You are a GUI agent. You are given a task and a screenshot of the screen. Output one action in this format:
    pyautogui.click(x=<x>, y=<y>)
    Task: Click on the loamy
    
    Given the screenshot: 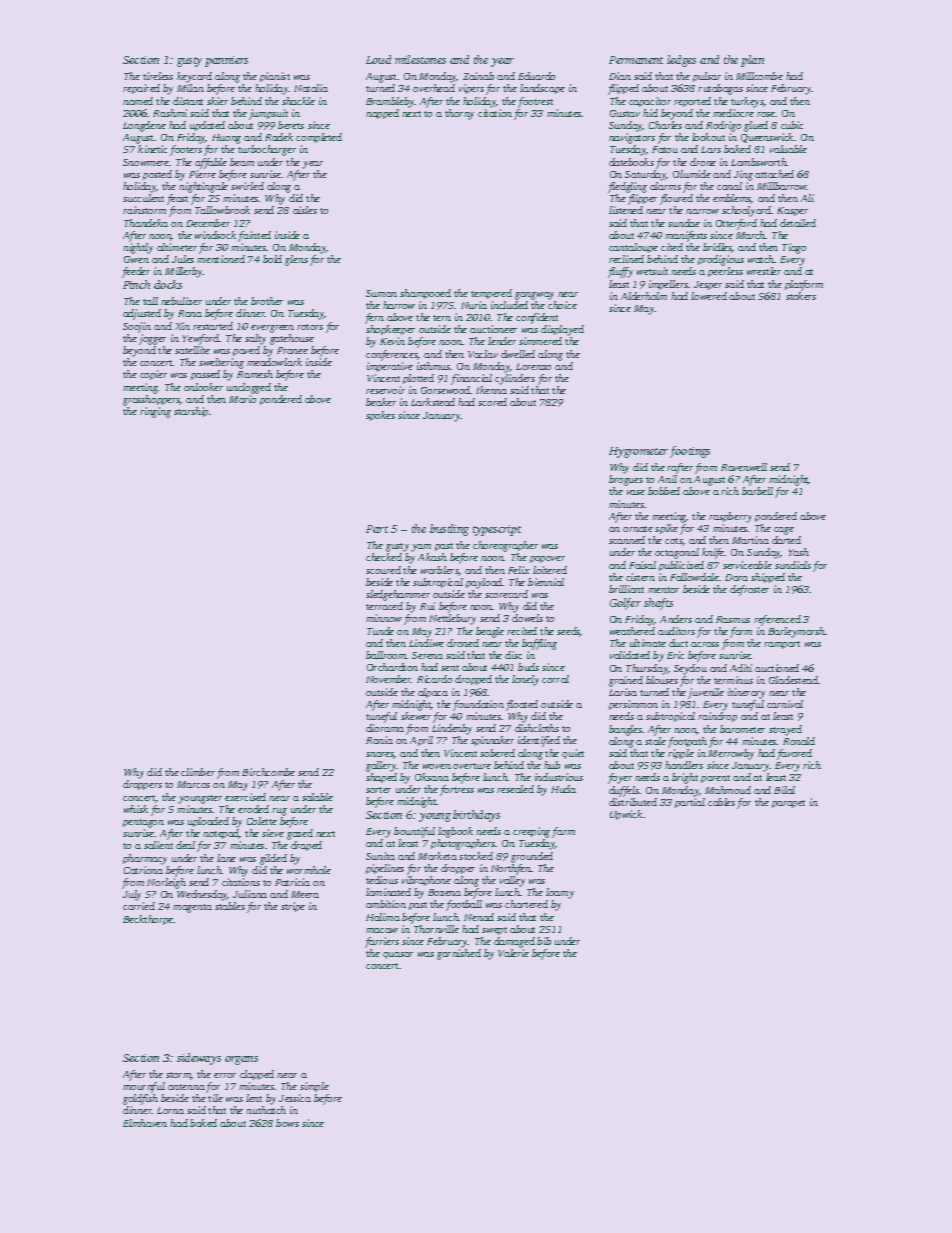 What is the action you would take?
    pyautogui.click(x=560, y=893)
